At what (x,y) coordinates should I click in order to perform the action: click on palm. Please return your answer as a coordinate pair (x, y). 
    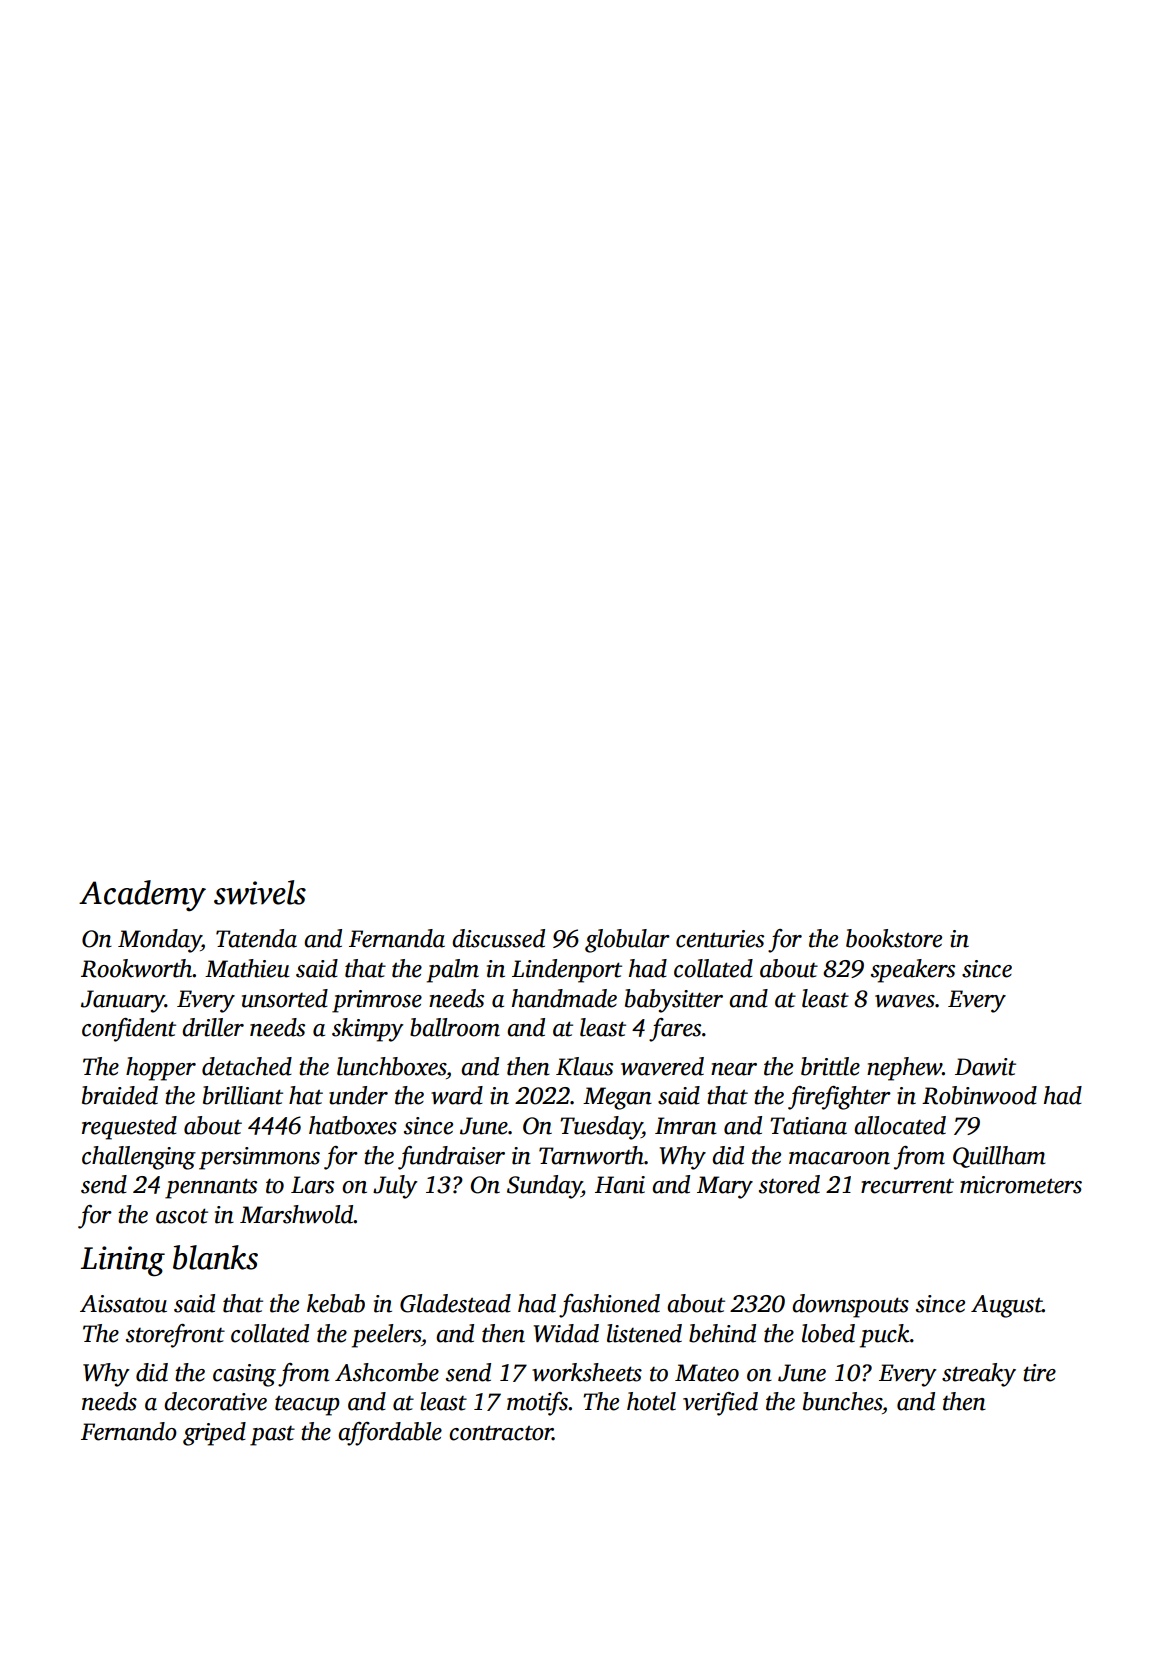
    Looking at the image, I should click on (453, 971).
